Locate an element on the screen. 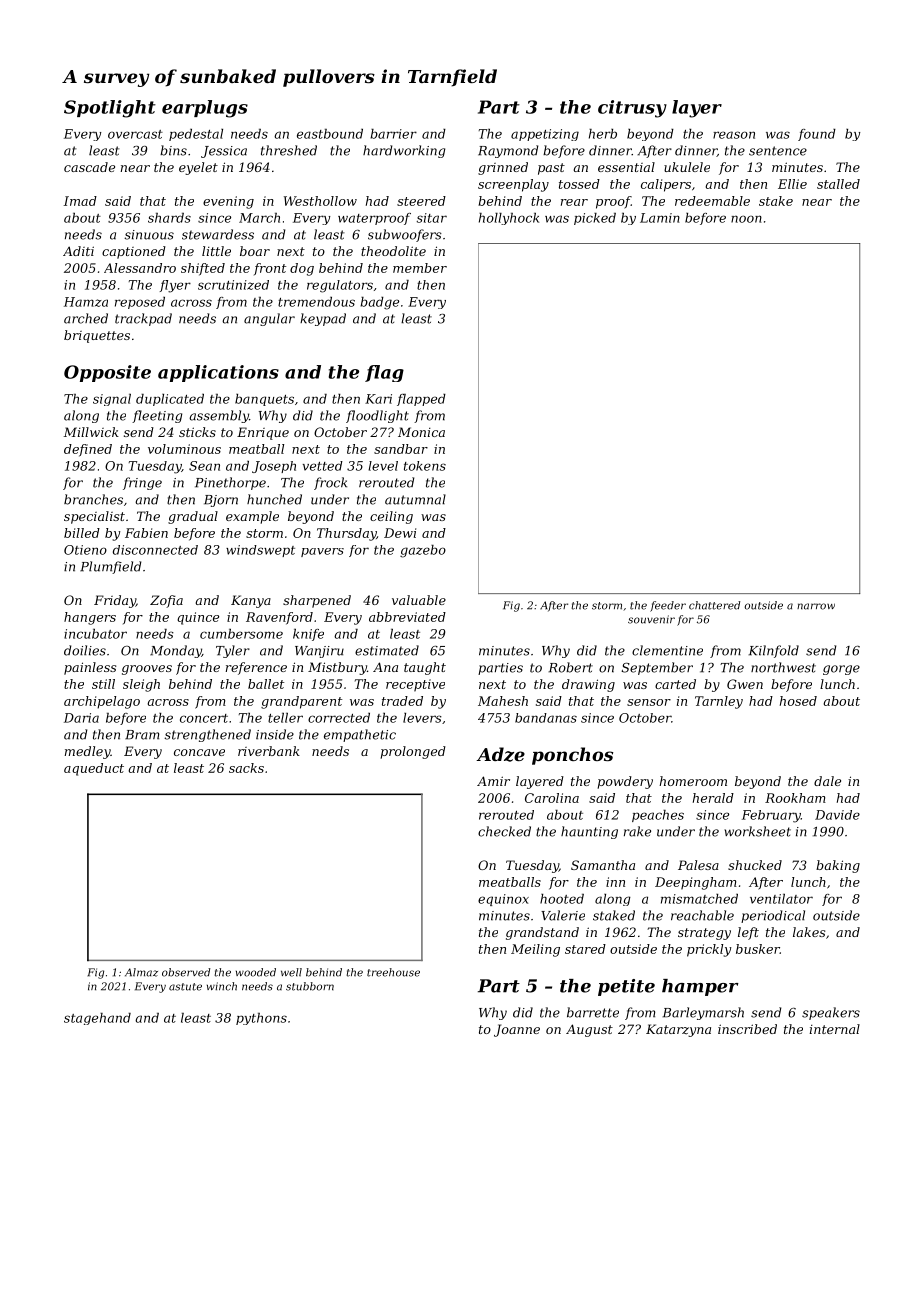 Image resolution: width=924 pixels, height=1308 pixels. gorge is located at coordinates (841, 670).
